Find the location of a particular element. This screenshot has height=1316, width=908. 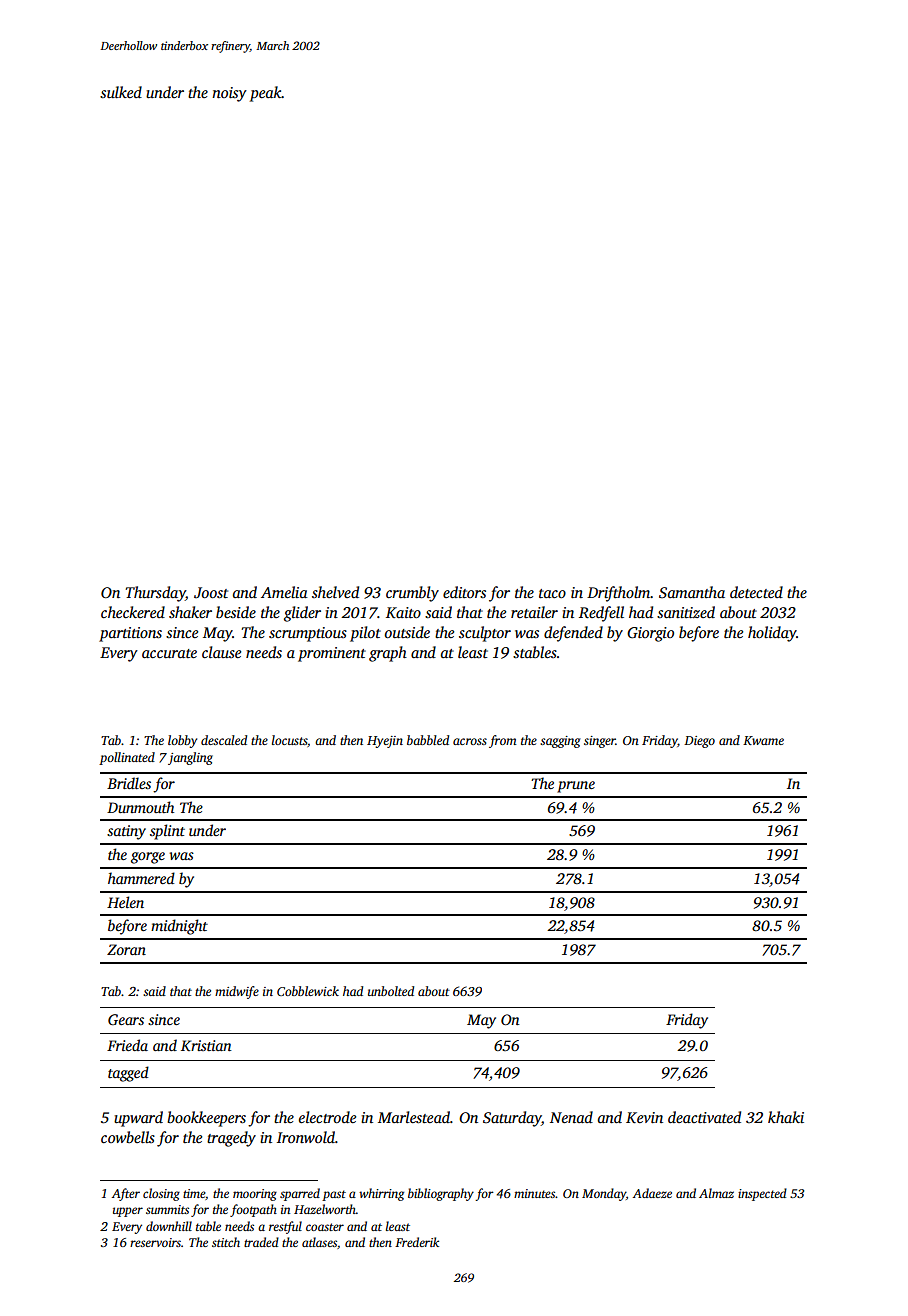

noisy is located at coordinates (229, 94).
